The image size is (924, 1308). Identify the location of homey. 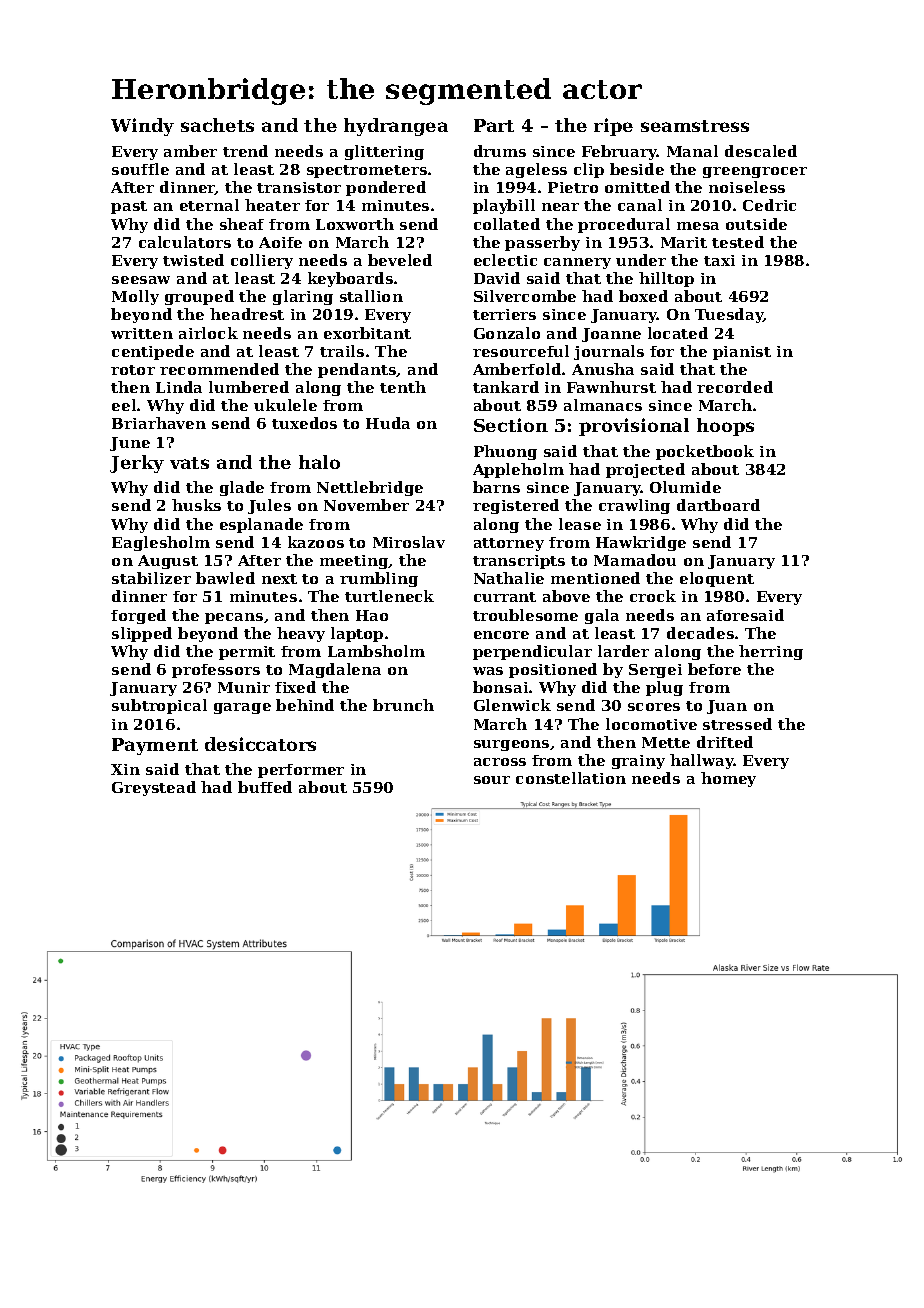
(728, 779).
